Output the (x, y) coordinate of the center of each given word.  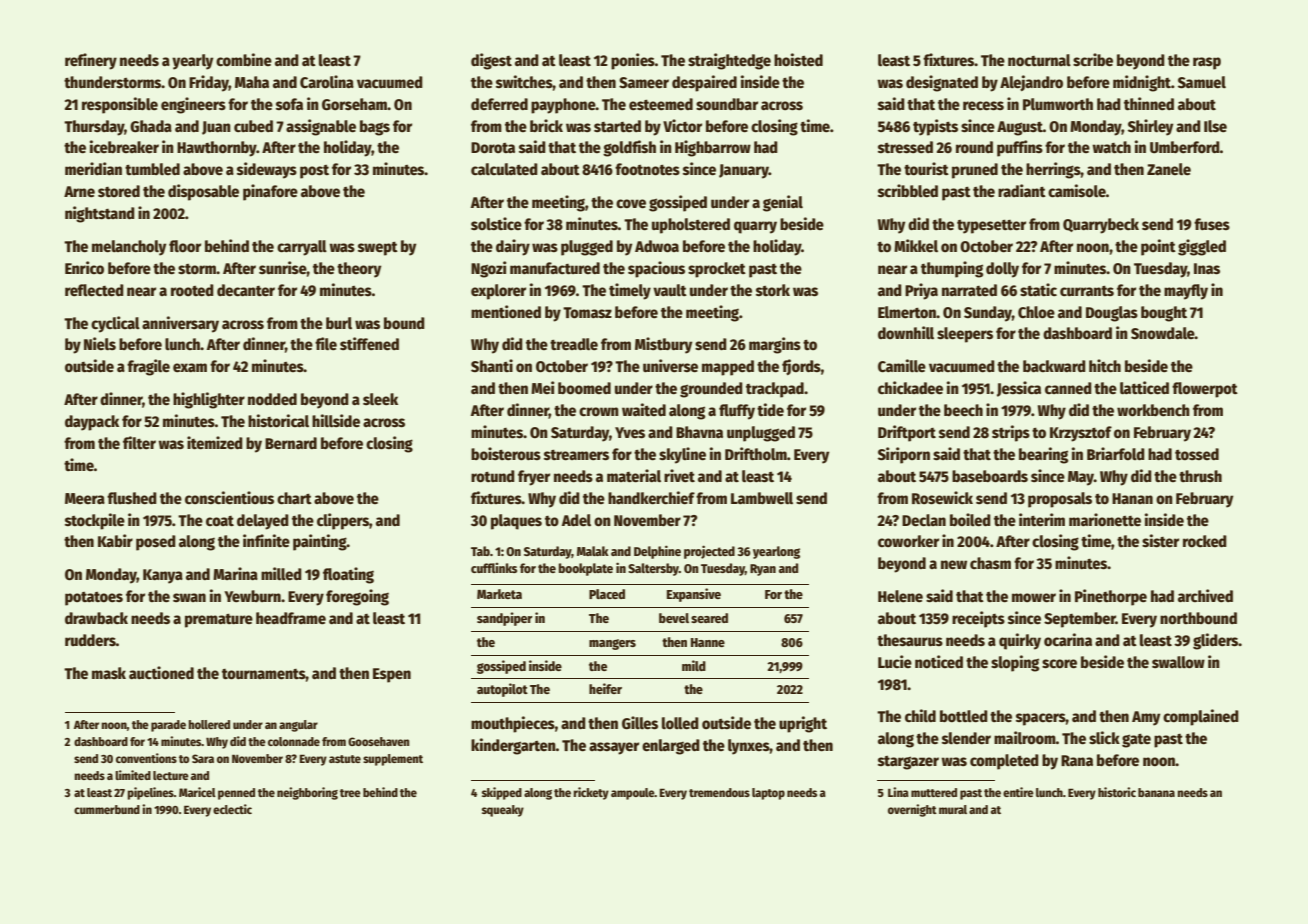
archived (1205, 596)
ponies (633, 61)
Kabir (115, 540)
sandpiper (505, 619)
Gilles (640, 723)
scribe (1093, 60)
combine (244, 60)
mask (109, 673)
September (1080, 620)
